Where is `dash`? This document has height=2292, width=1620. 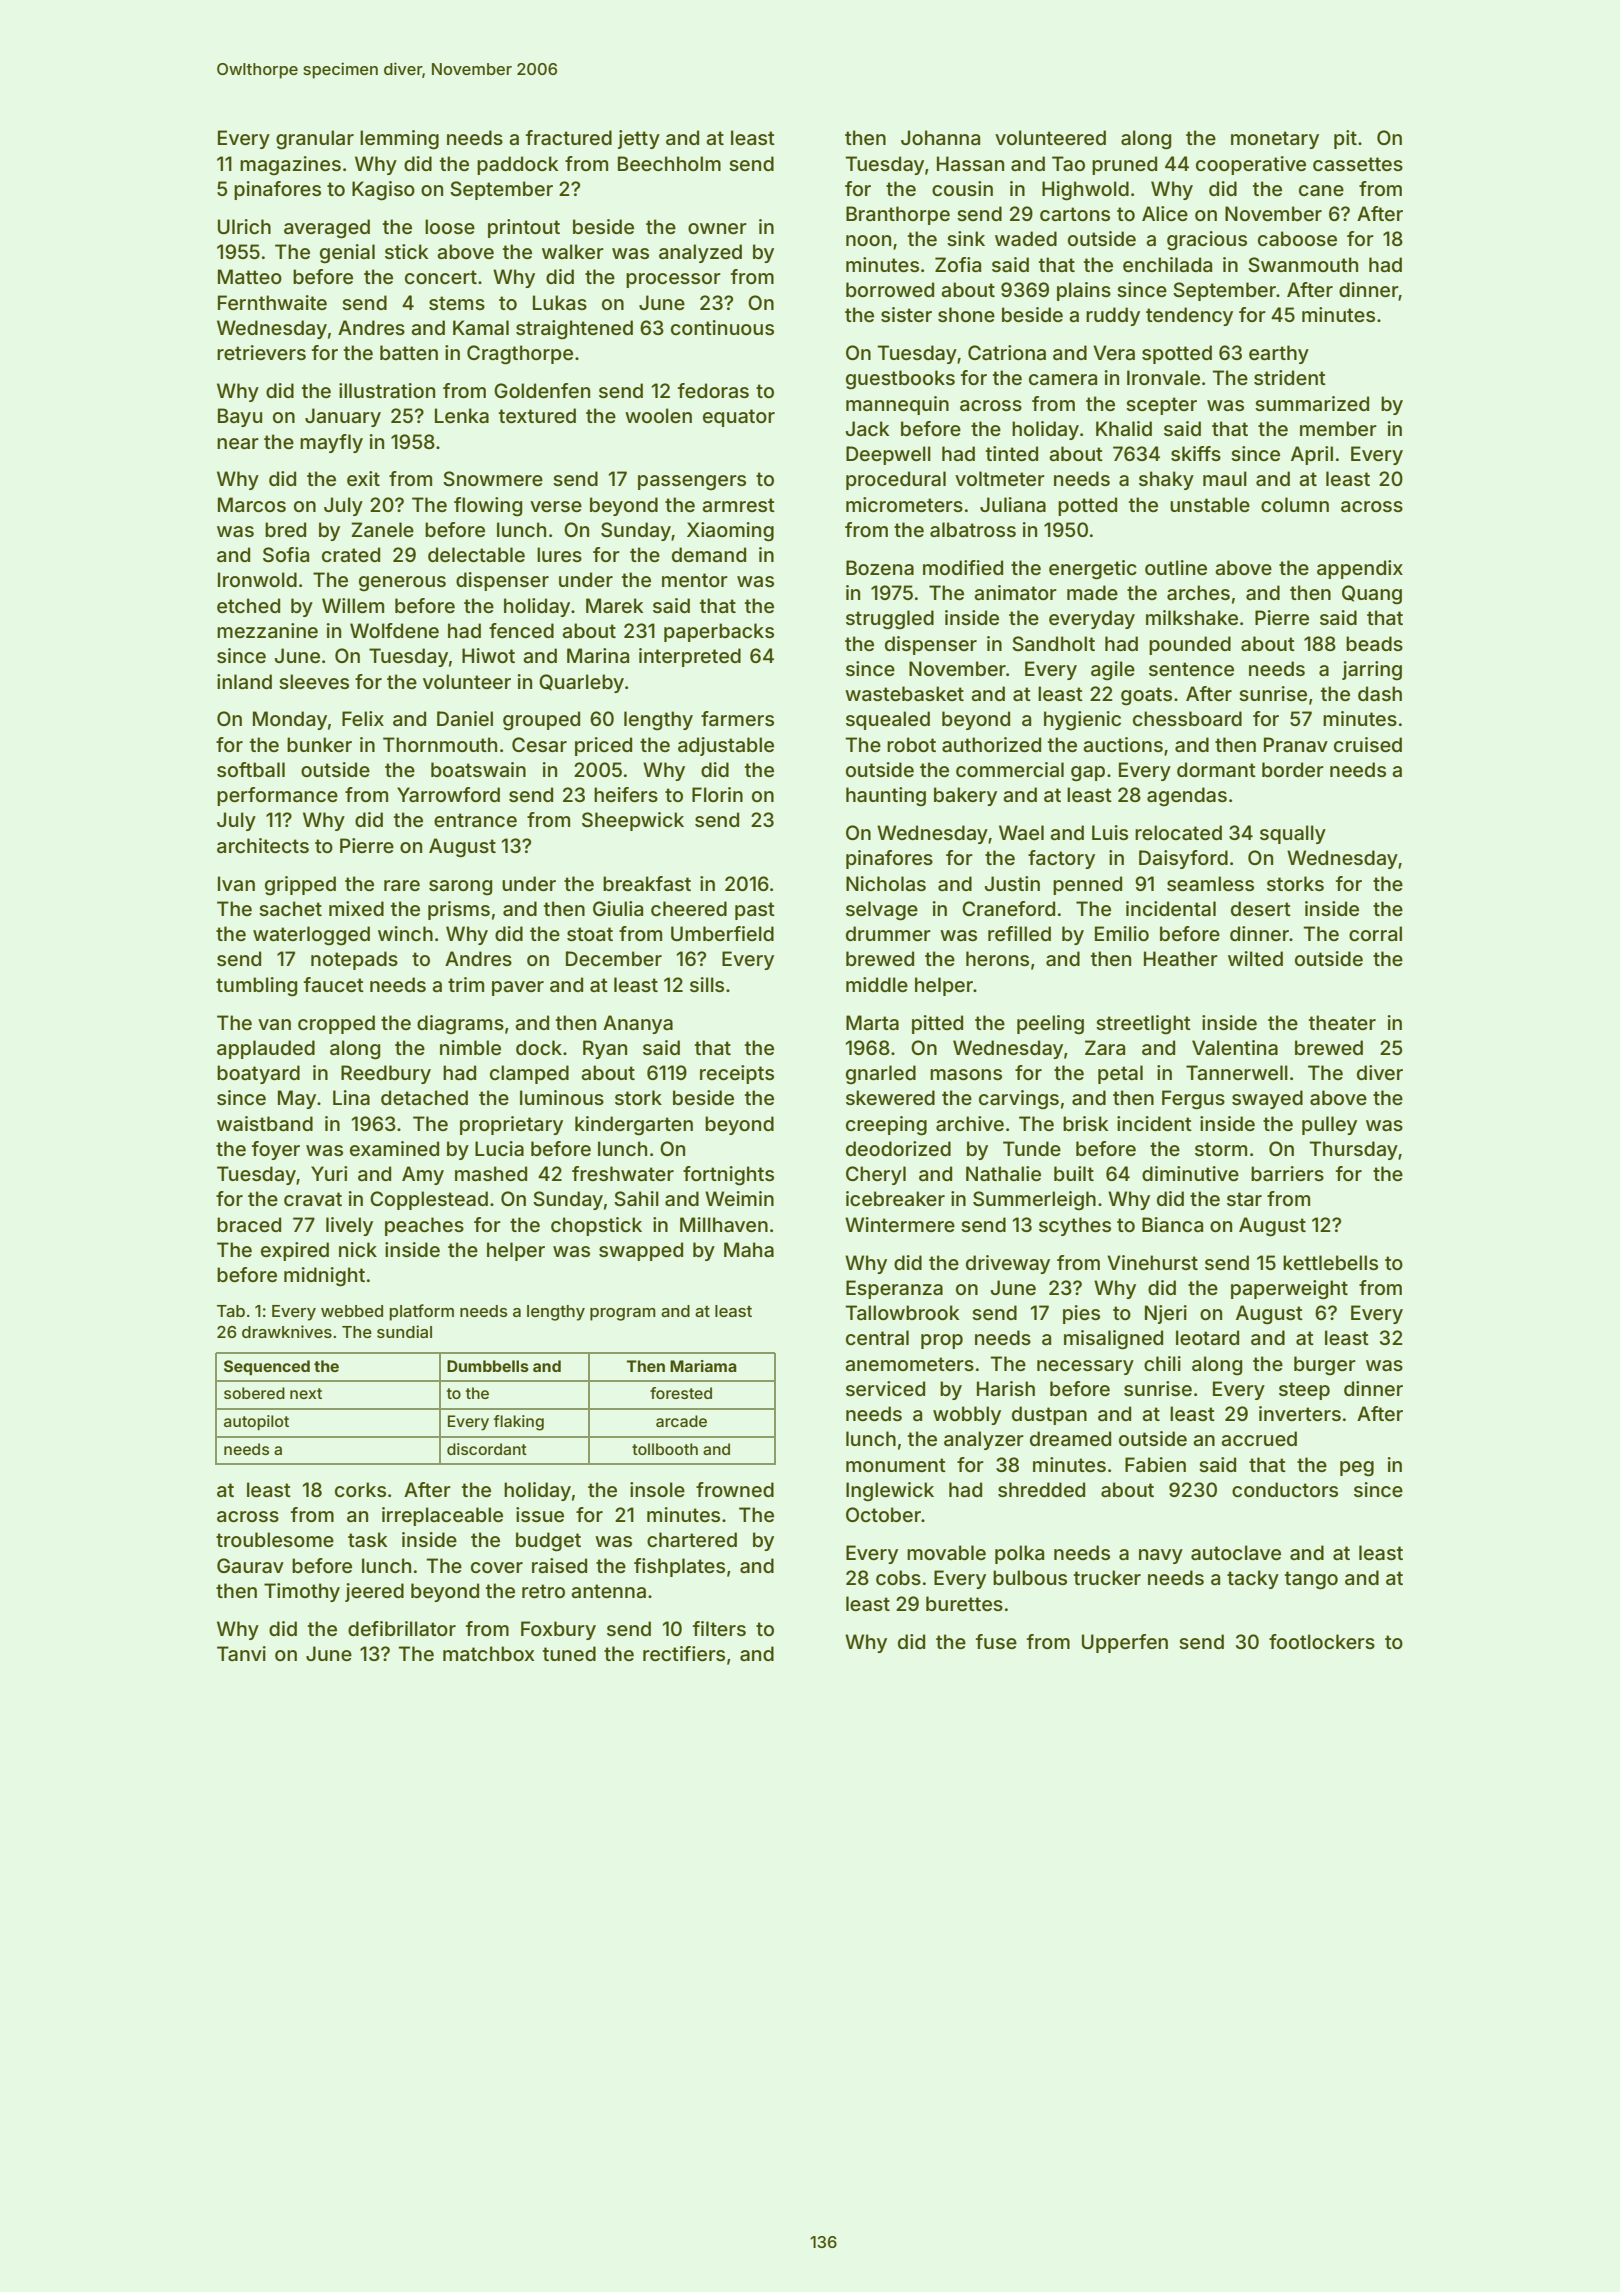 dash is located at coordinates (1380, 693).
